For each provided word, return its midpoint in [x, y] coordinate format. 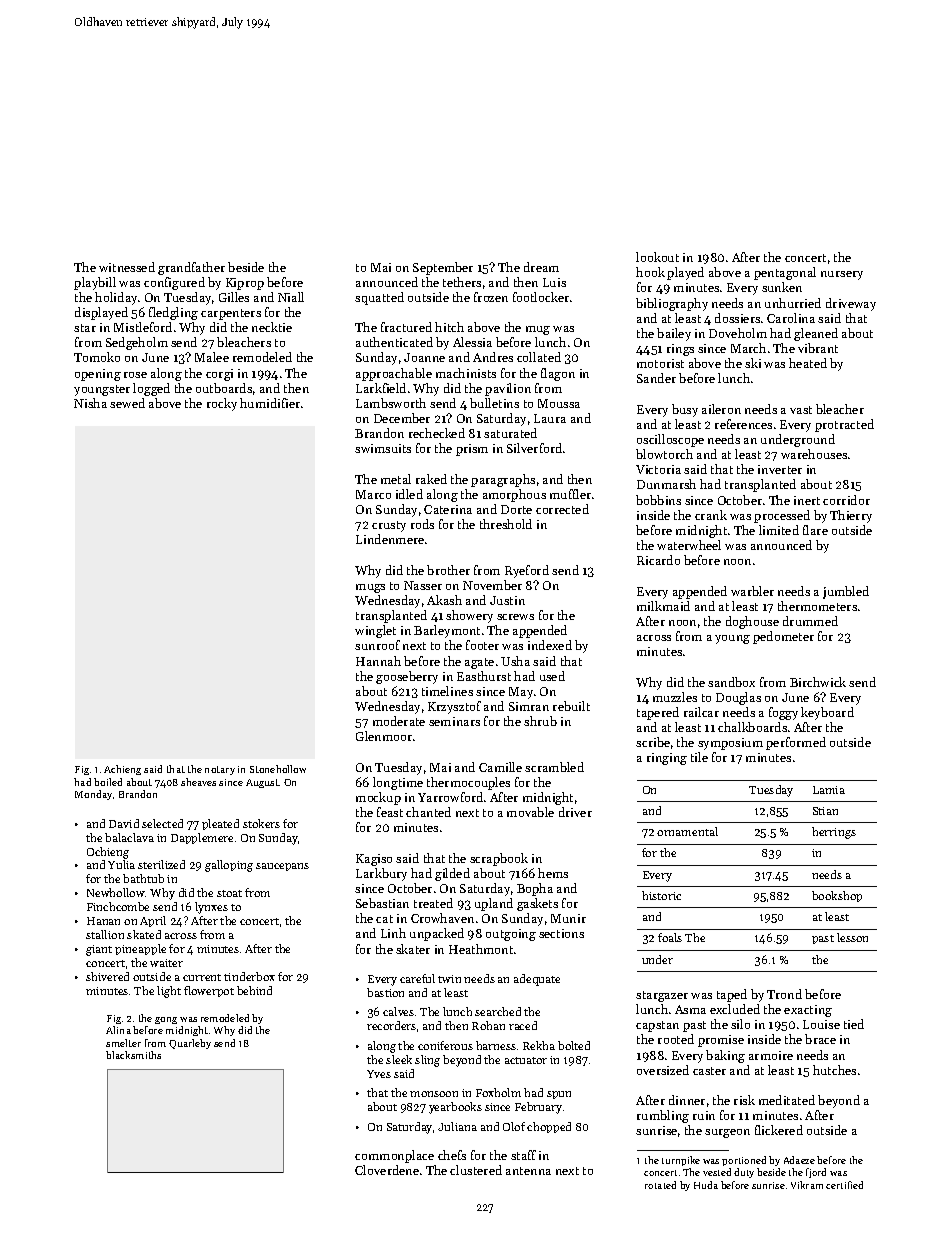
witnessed [127, 267]
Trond [784, 994]
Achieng [122, 770]
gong [166, 1020]
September [443, 268]
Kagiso [374, 860]
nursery [842, 275]
